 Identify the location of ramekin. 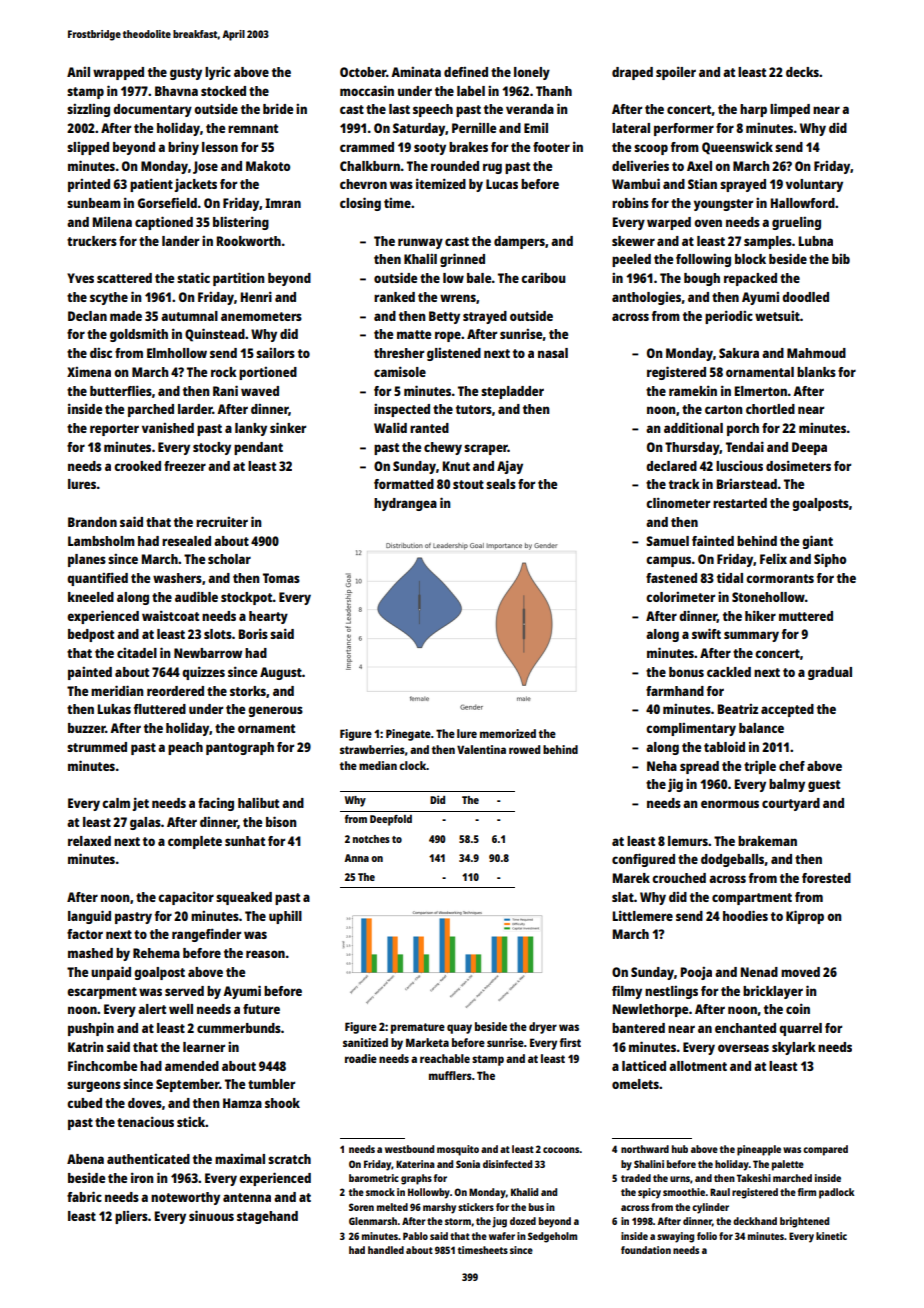
(693, 390).
